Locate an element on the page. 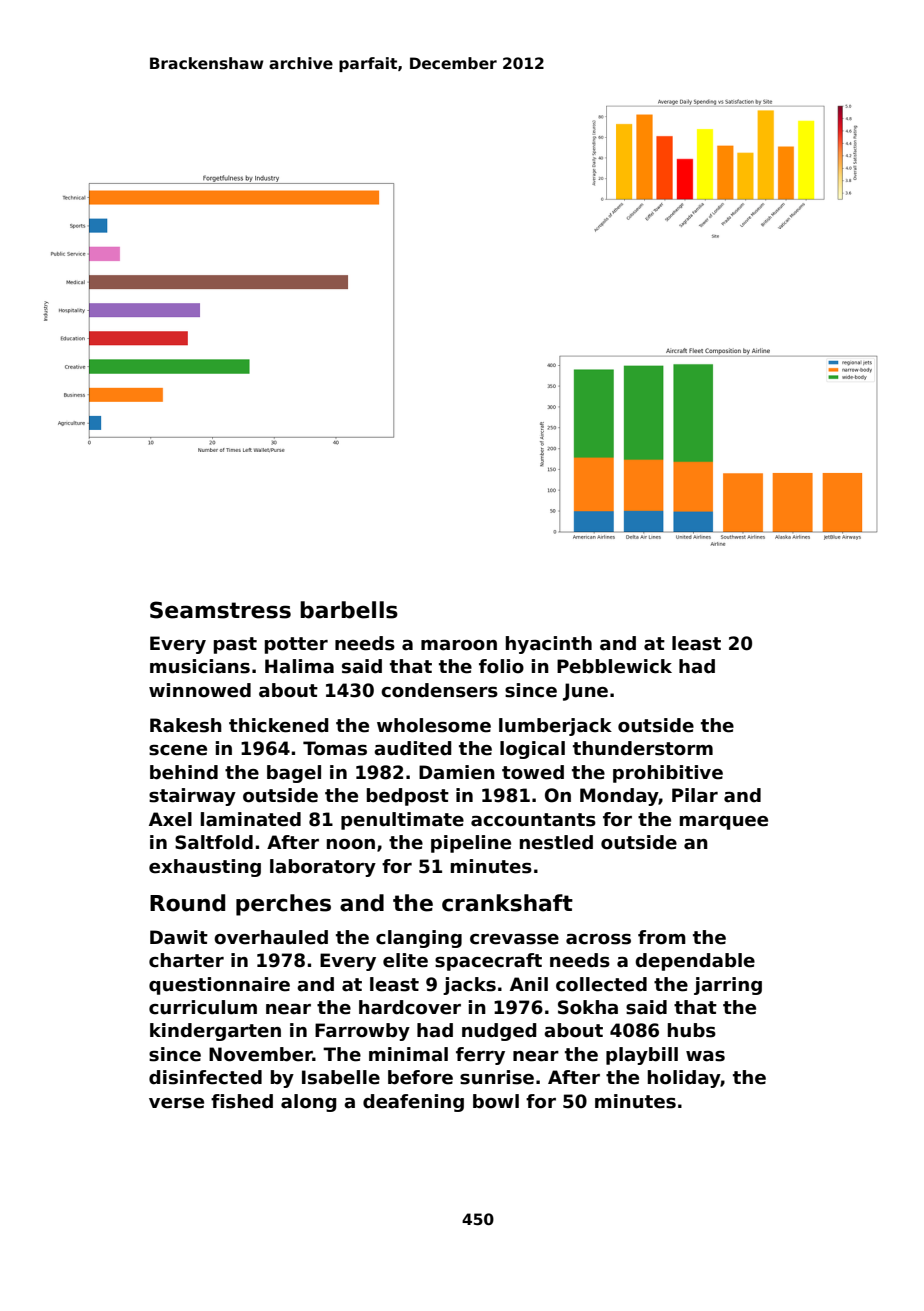 The height and width of the image is (1311, 924). questionnaire is located at coordinates (219, 986).
